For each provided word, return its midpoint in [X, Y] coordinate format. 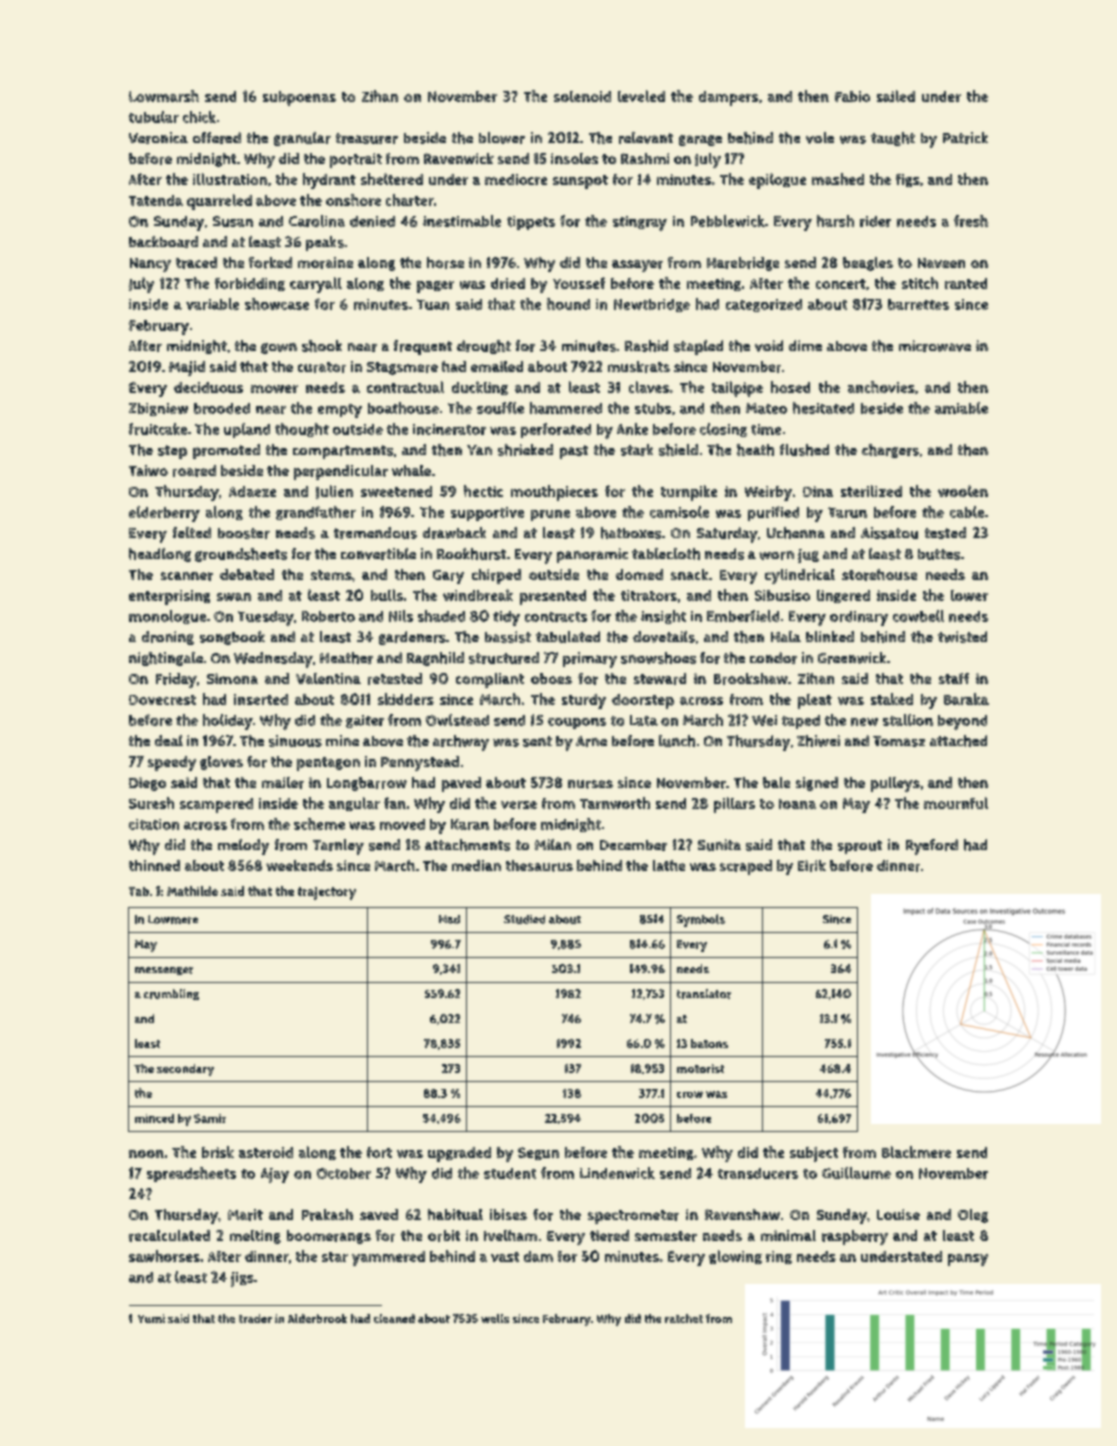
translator [704, 994]
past [574, 452]
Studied [524, 919]
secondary [185, 1070]
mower [274, 389]
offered [217, 138]
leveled [641, 96]
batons [709, 1043]
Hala [786, 636]
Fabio [852, 96]
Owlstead [457, 720]
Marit [245, 1215]
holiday [228, 722]
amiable [961, 408]
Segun [538, 1153]
